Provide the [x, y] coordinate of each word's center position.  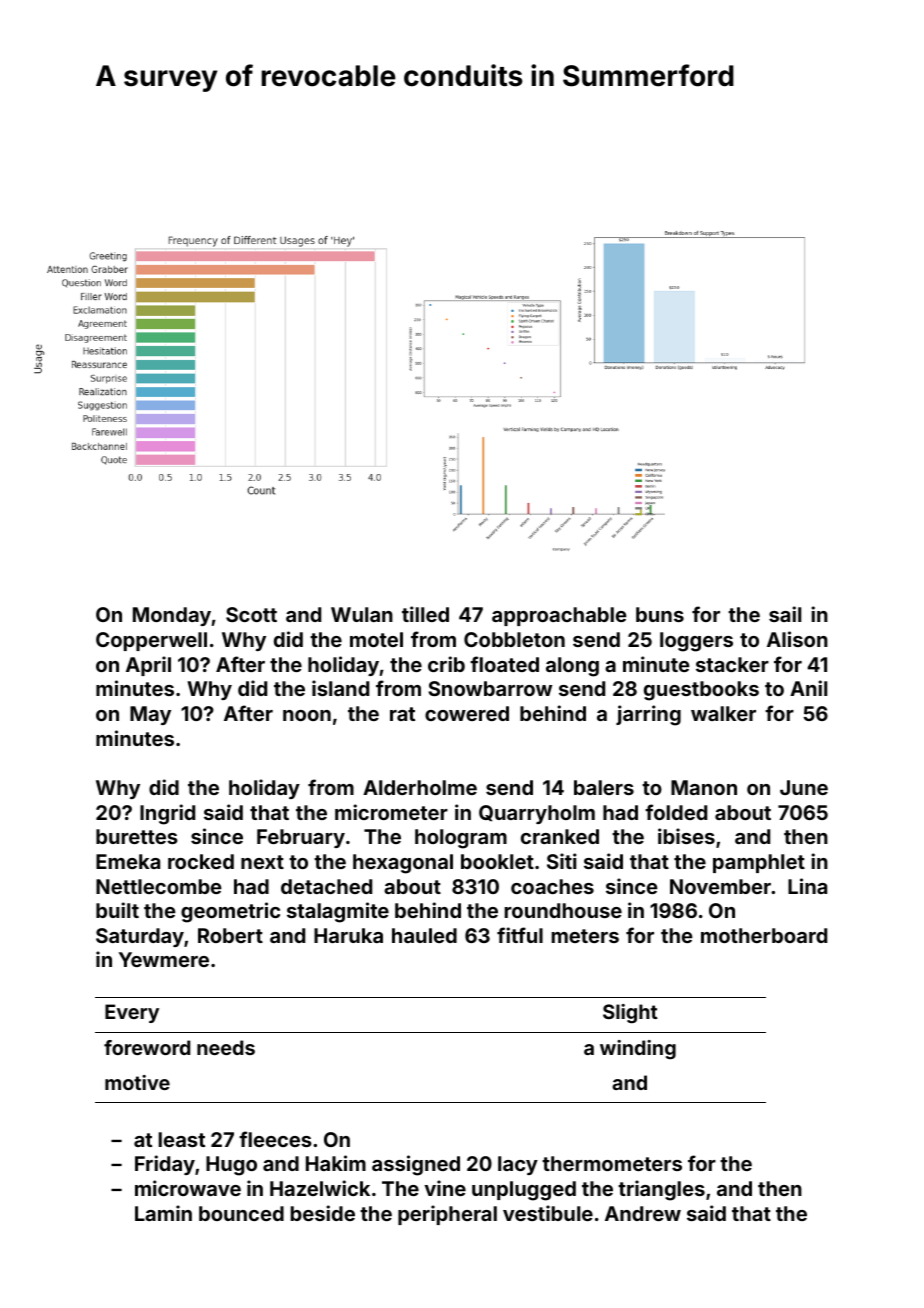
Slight [630, 1014]
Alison [797, 639]
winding [638, 1050]
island [340, 688]
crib [446, 664]
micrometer [391, 812]
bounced [241, 1213]
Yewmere [164, 959]
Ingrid [167, 814]
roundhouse [563, 910]
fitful [520, 935]
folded [676, 812]
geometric [230, 912]
